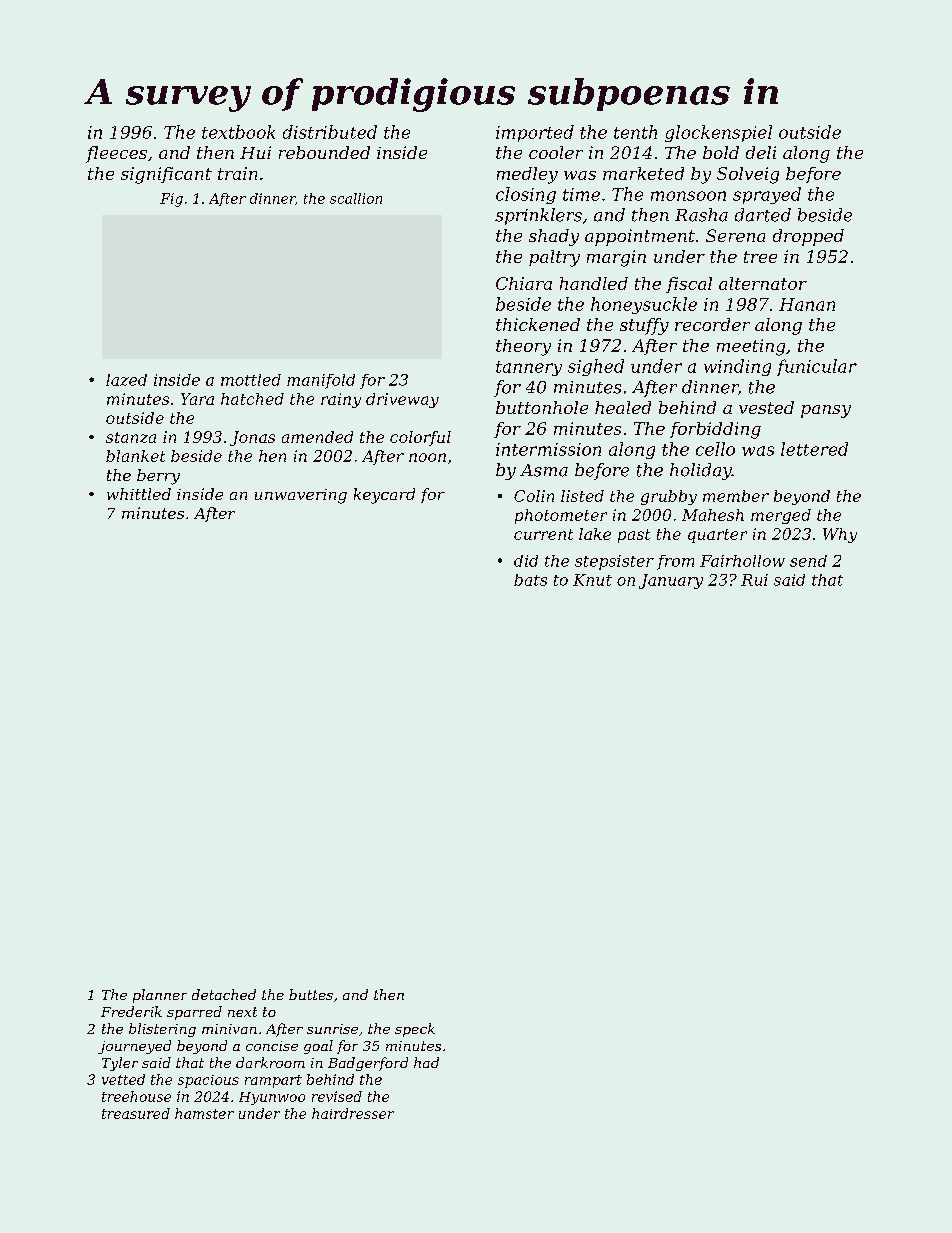 Image resolution: width=952 pixels, height=1233 pixels. Describe the element at coordinates (671, 581) in the screenshot. I see `January` at that location.
